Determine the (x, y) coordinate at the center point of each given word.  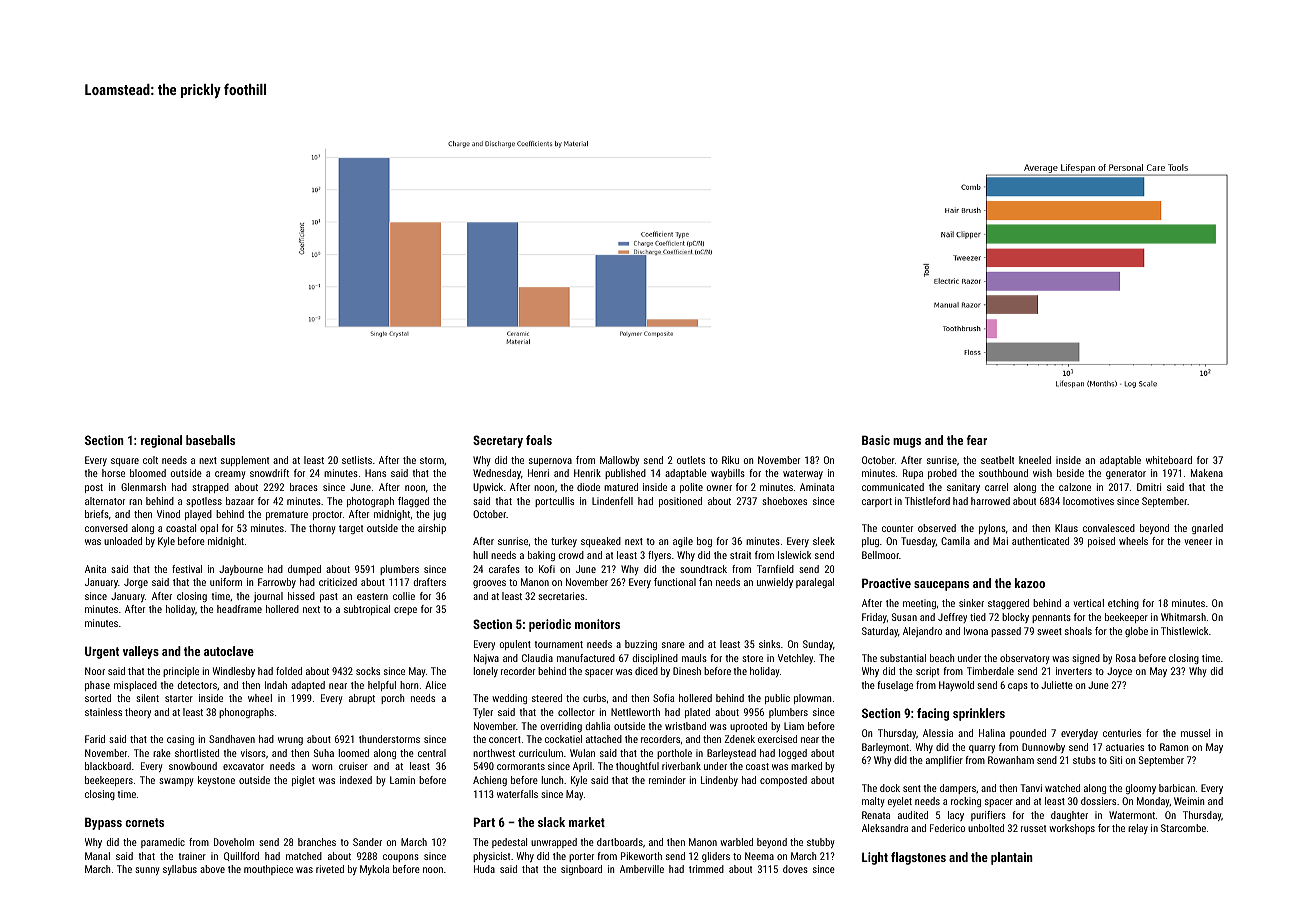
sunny (147, 871)
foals (539, 440)
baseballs (210, 440)
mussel (1195, 733)
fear (977, 440)
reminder (667, 780)
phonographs (246, 713)
